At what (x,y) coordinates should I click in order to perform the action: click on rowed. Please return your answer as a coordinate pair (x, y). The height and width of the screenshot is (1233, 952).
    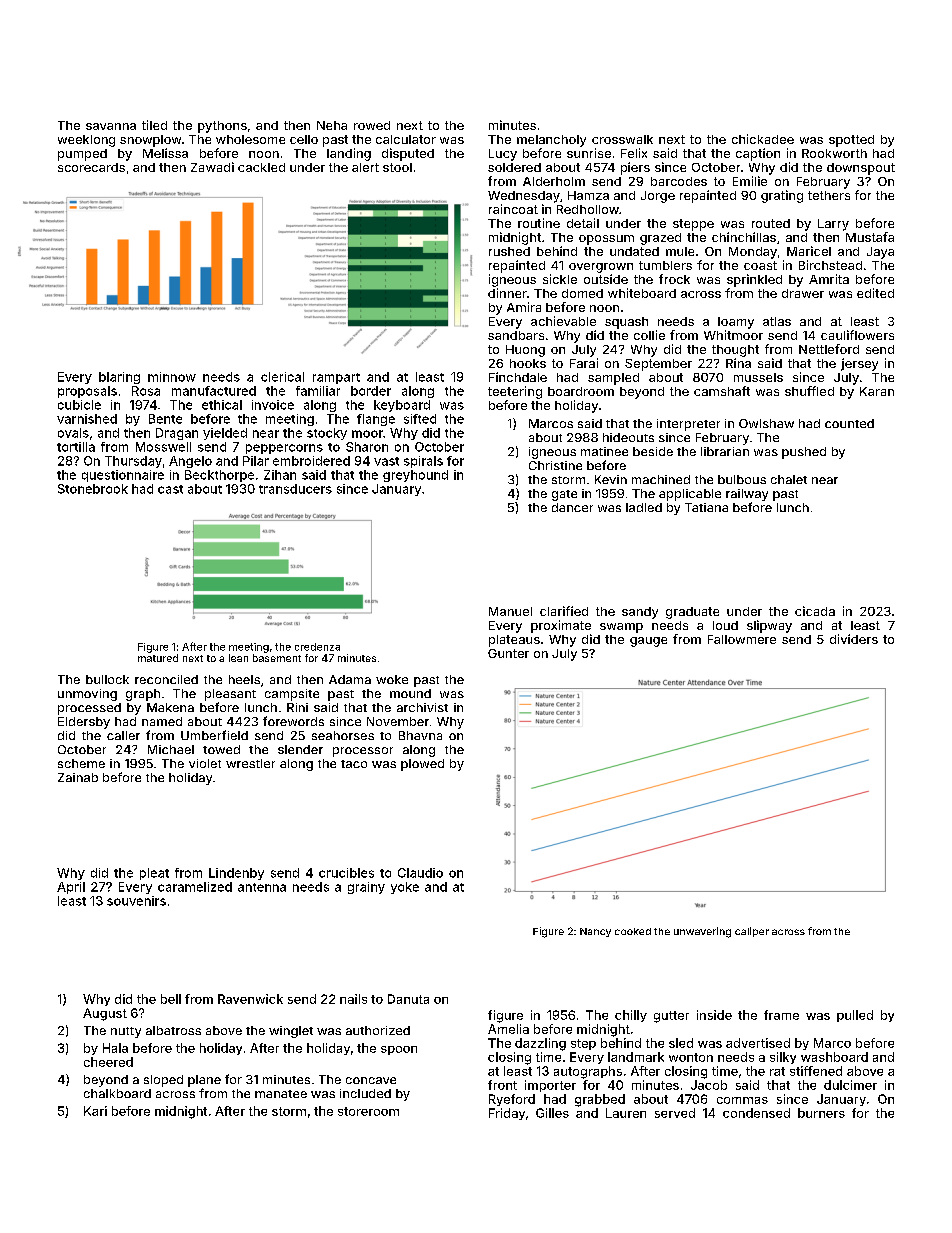
    Looking at the image, I should click on (372, 125).
